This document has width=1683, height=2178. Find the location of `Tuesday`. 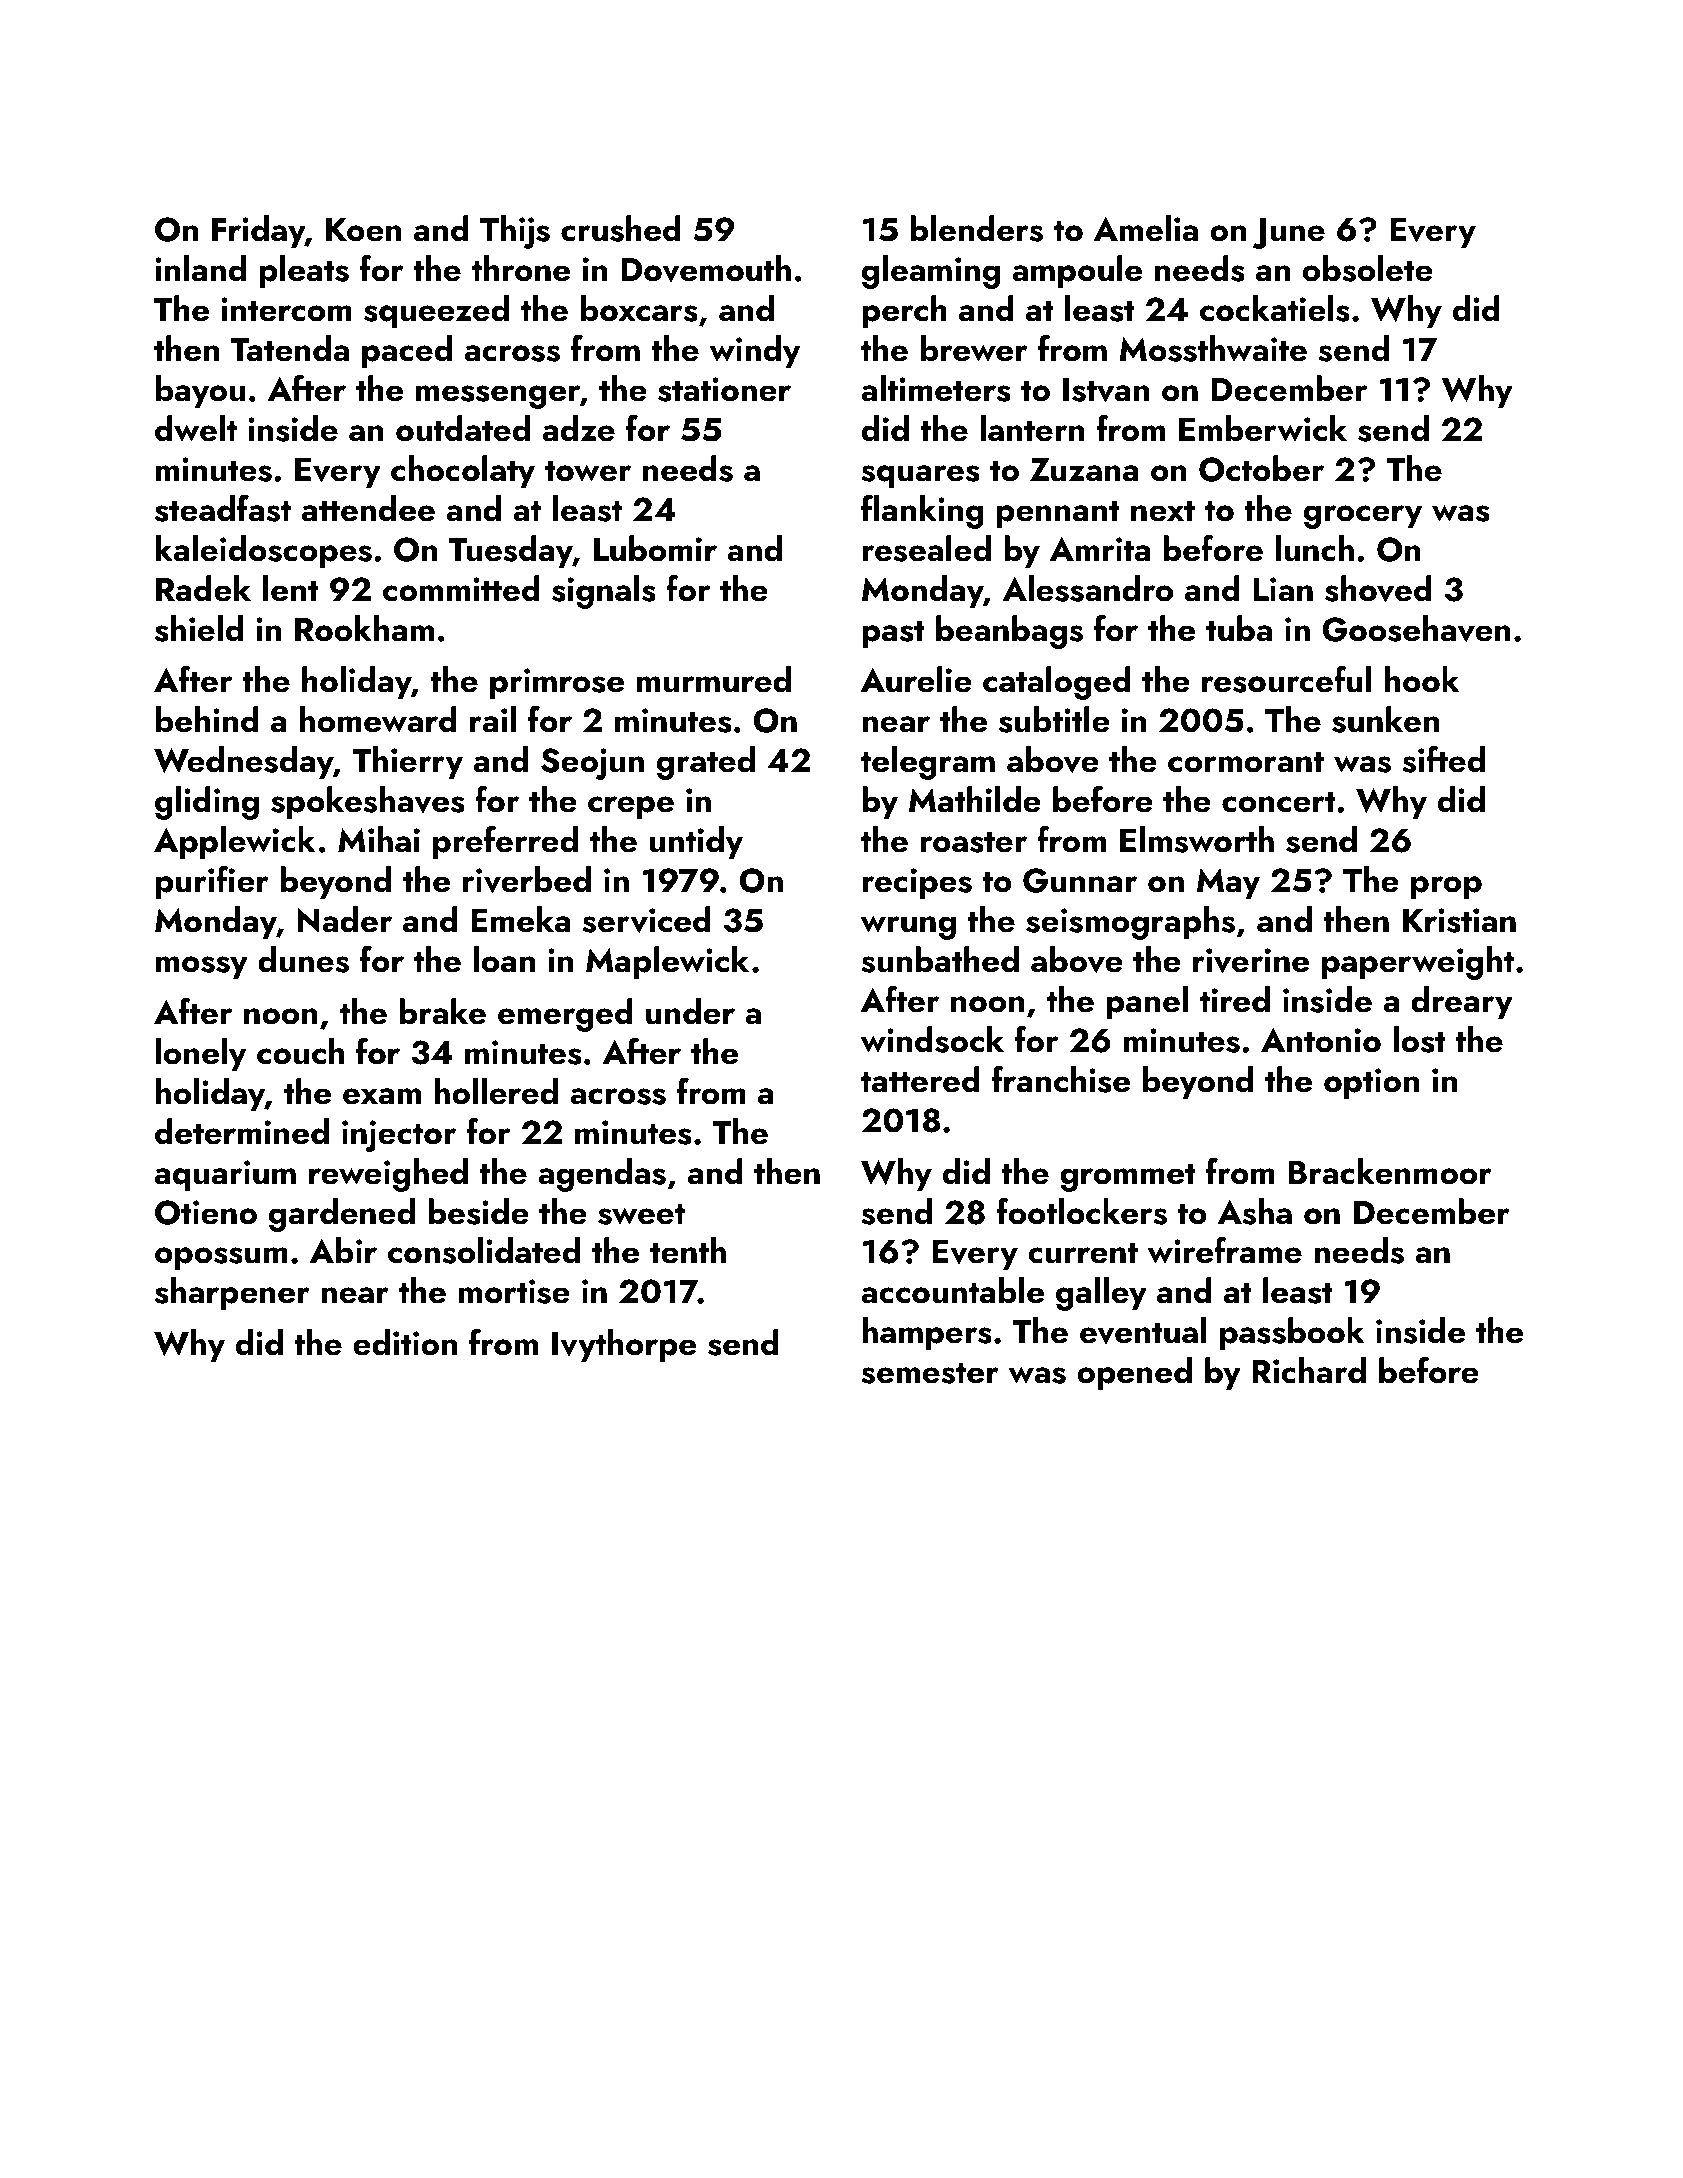

Tuesday is located at coordinates (511, 552).
